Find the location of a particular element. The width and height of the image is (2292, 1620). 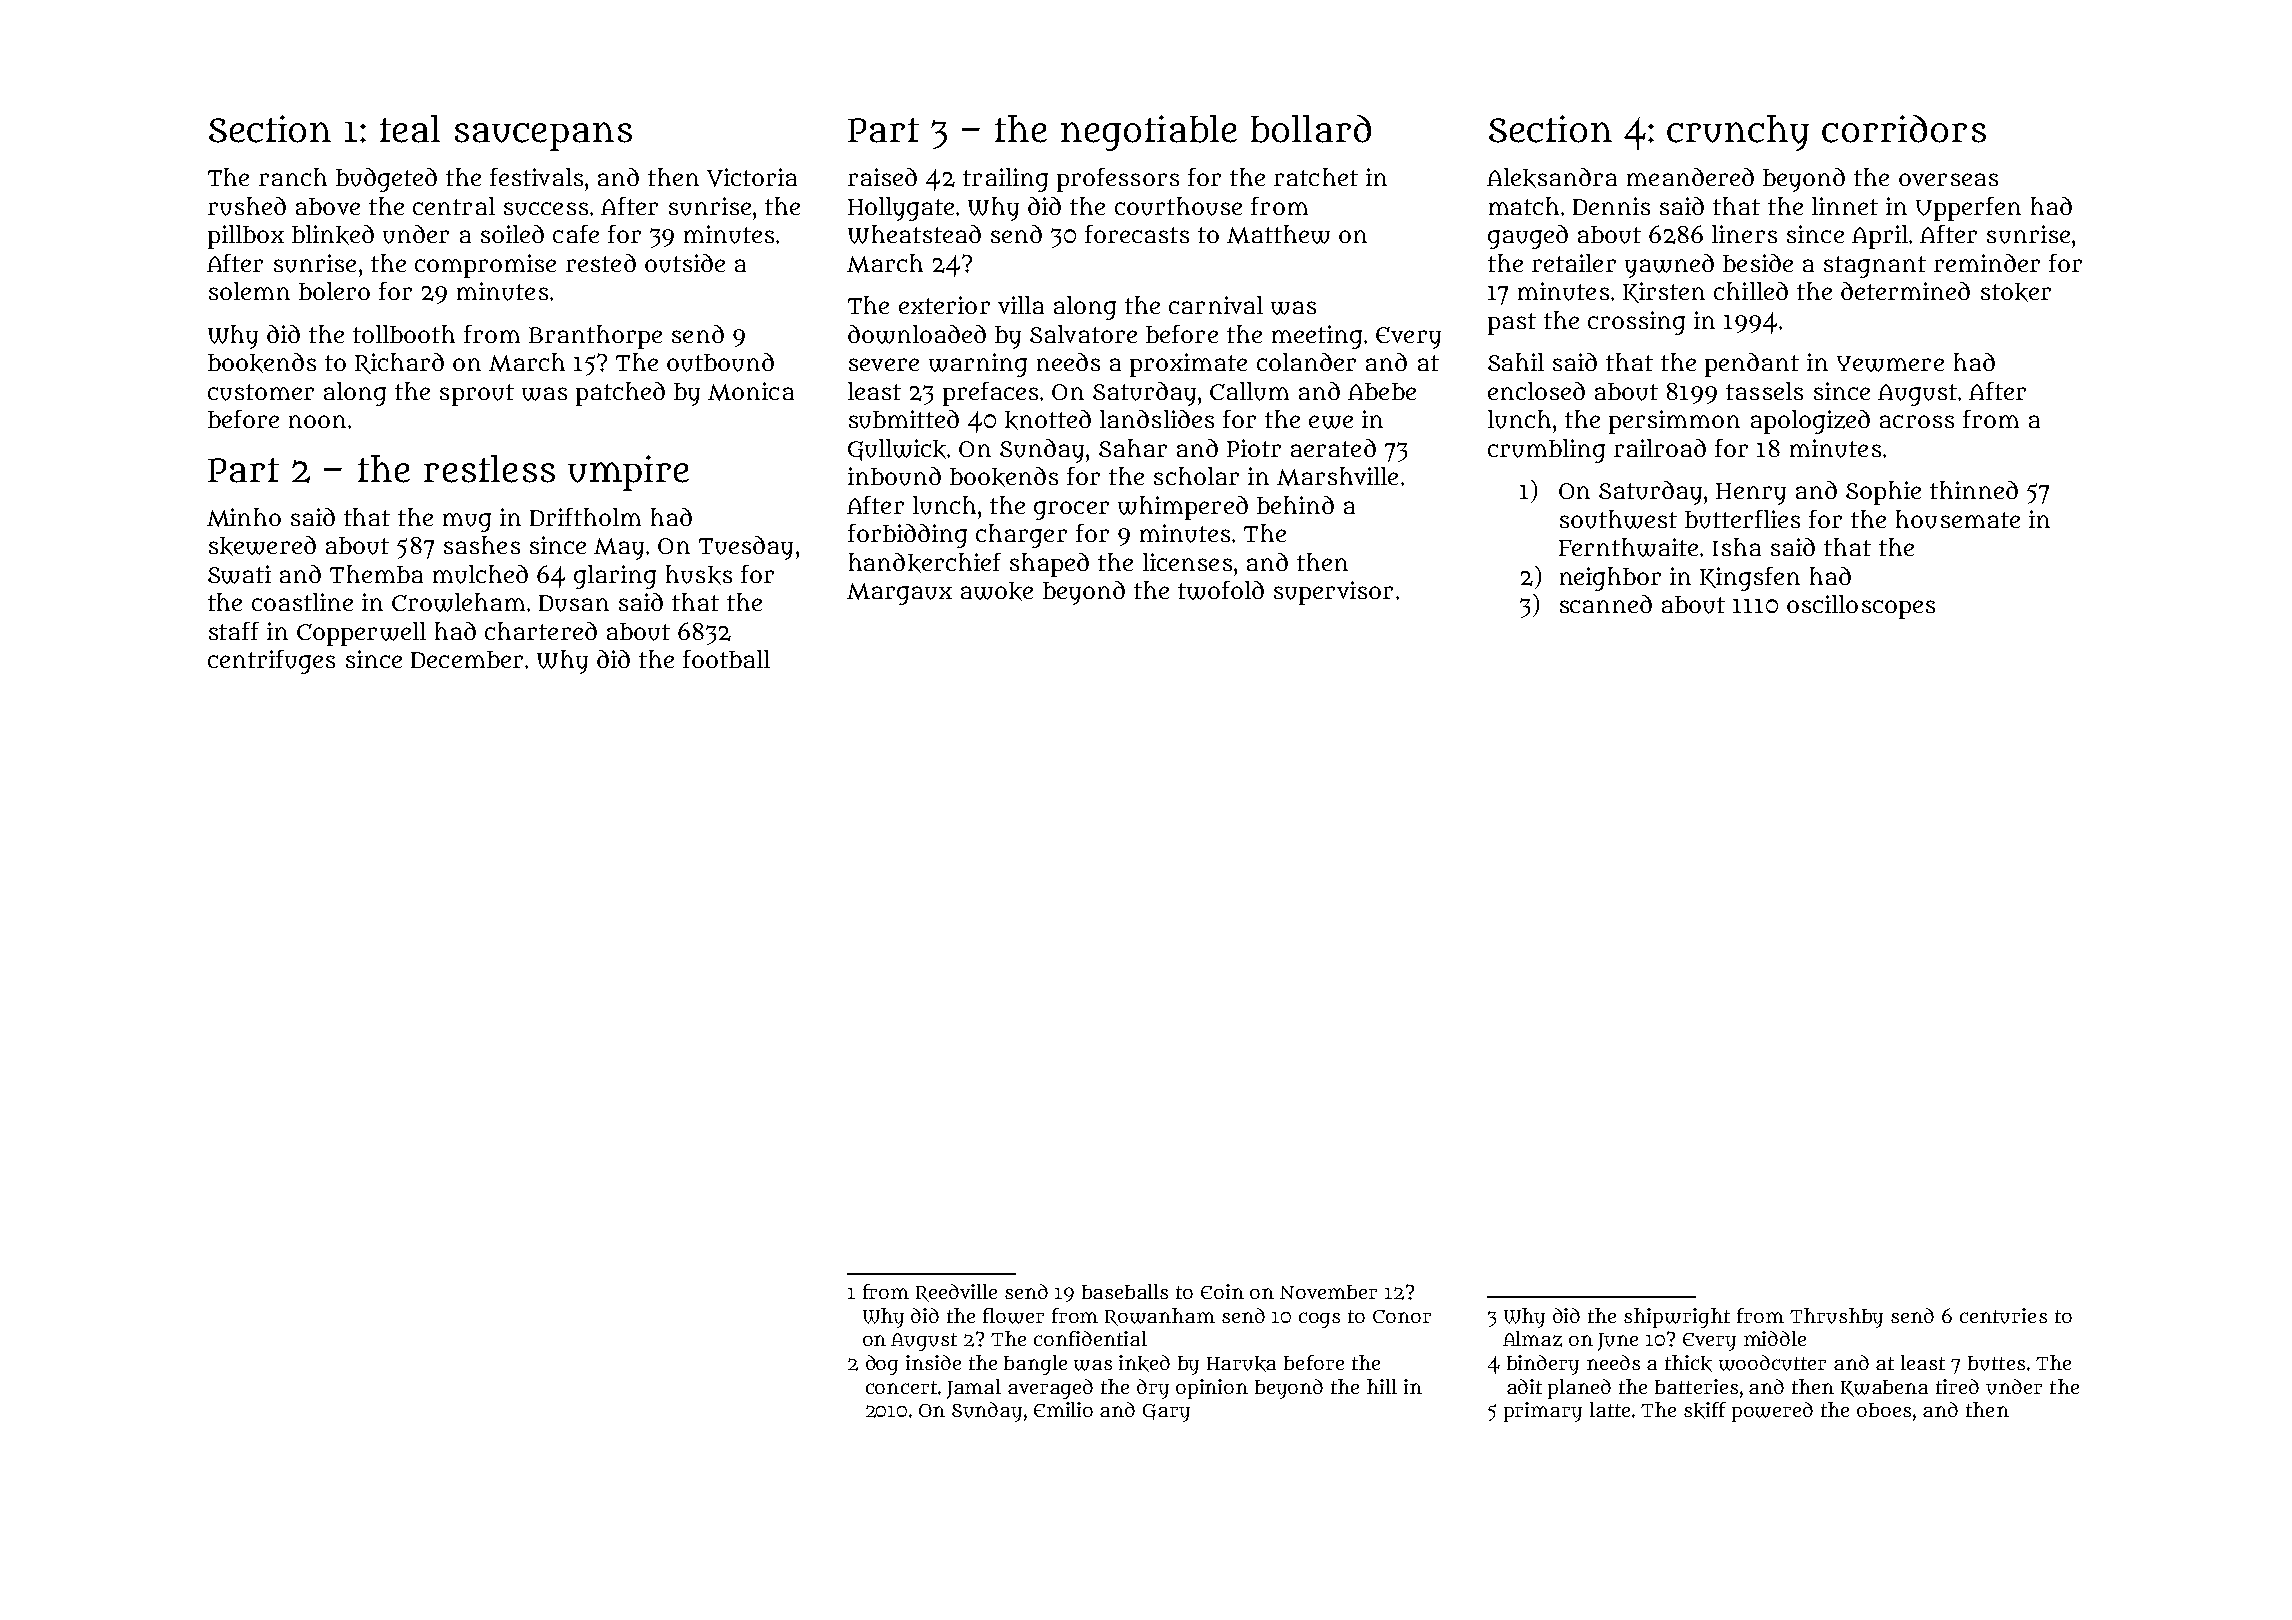

saucepans is located at coordinates (543, 136).
